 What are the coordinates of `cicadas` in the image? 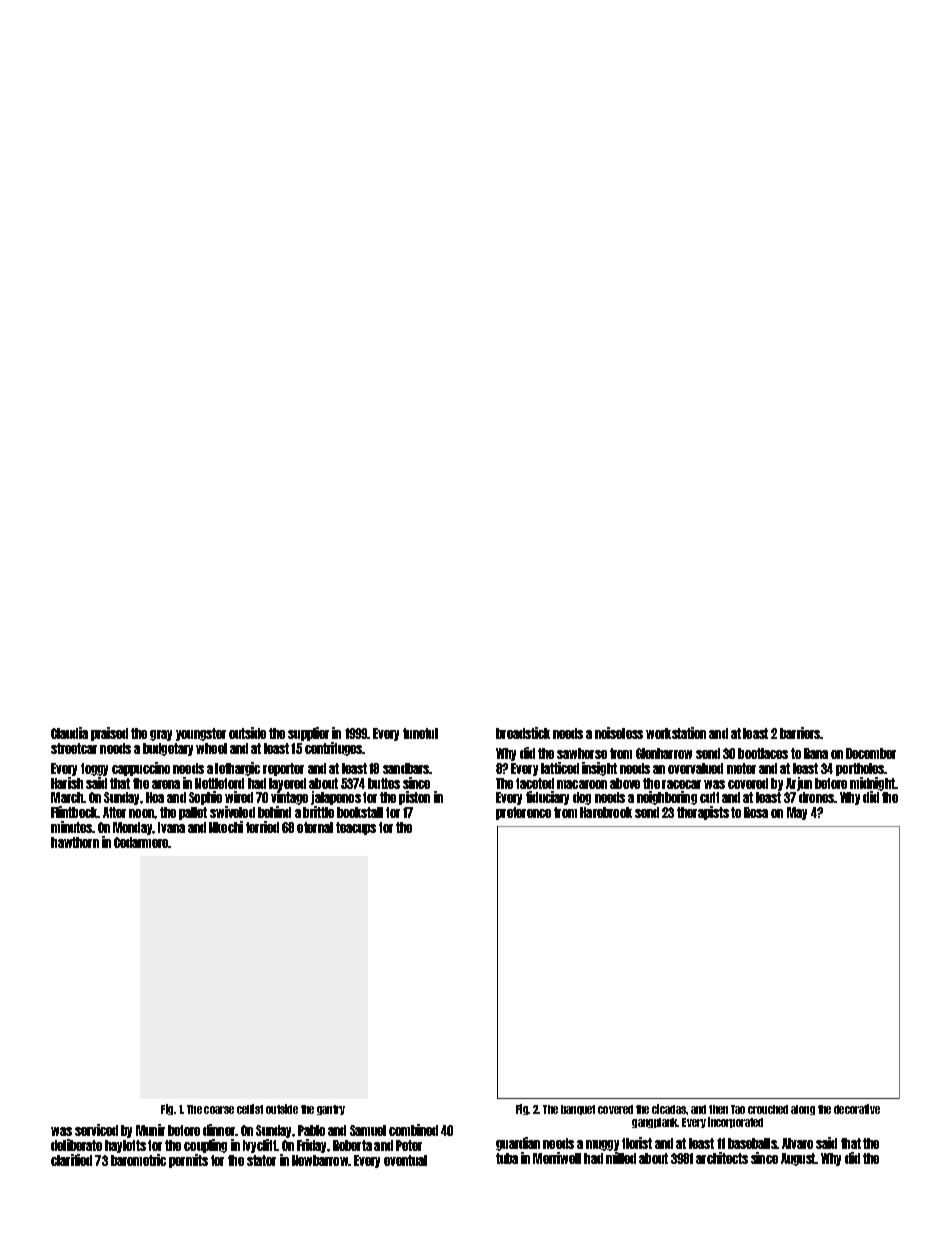 It's located at (669, 1109).
